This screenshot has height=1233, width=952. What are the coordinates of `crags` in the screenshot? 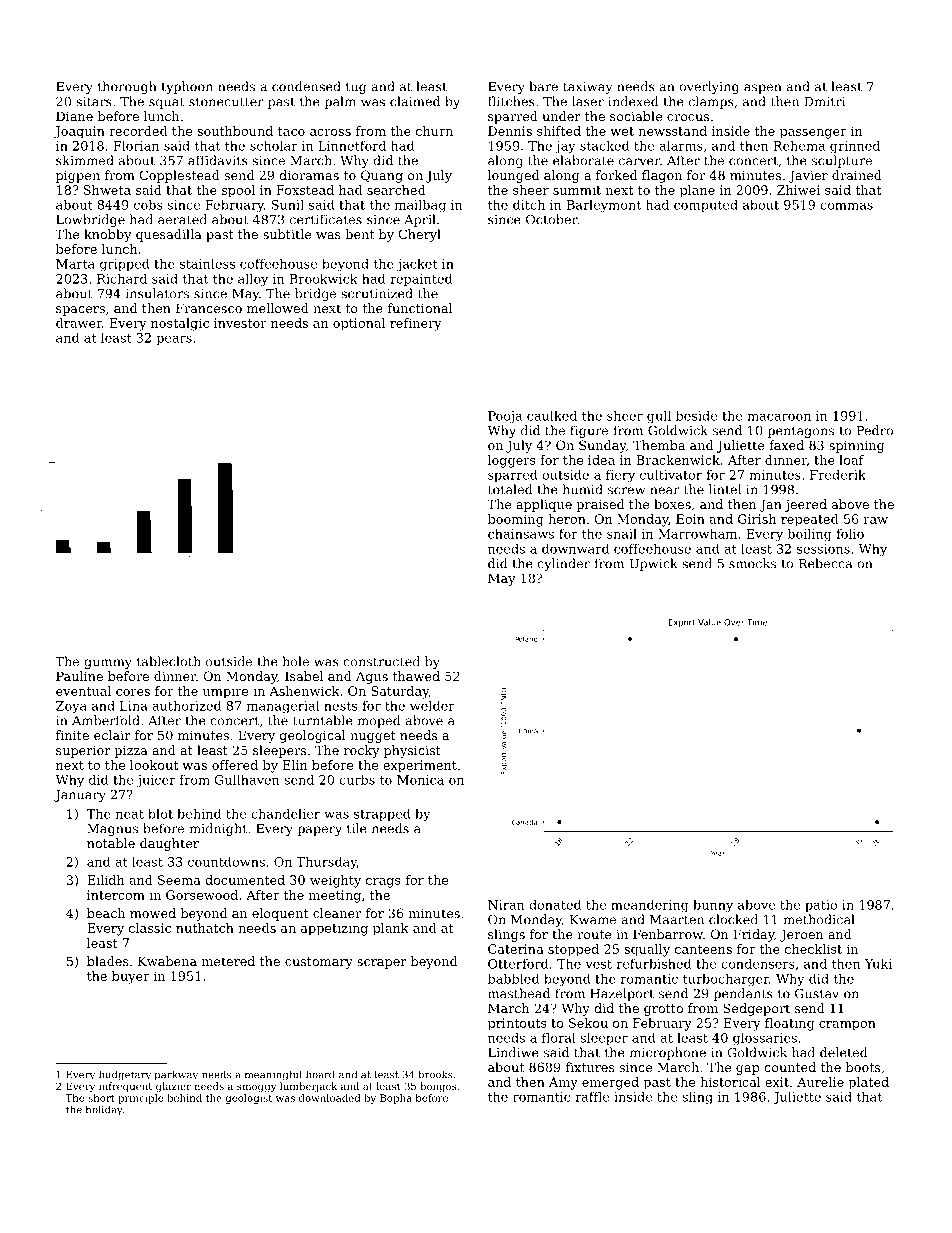 It's located at (383, 883).
